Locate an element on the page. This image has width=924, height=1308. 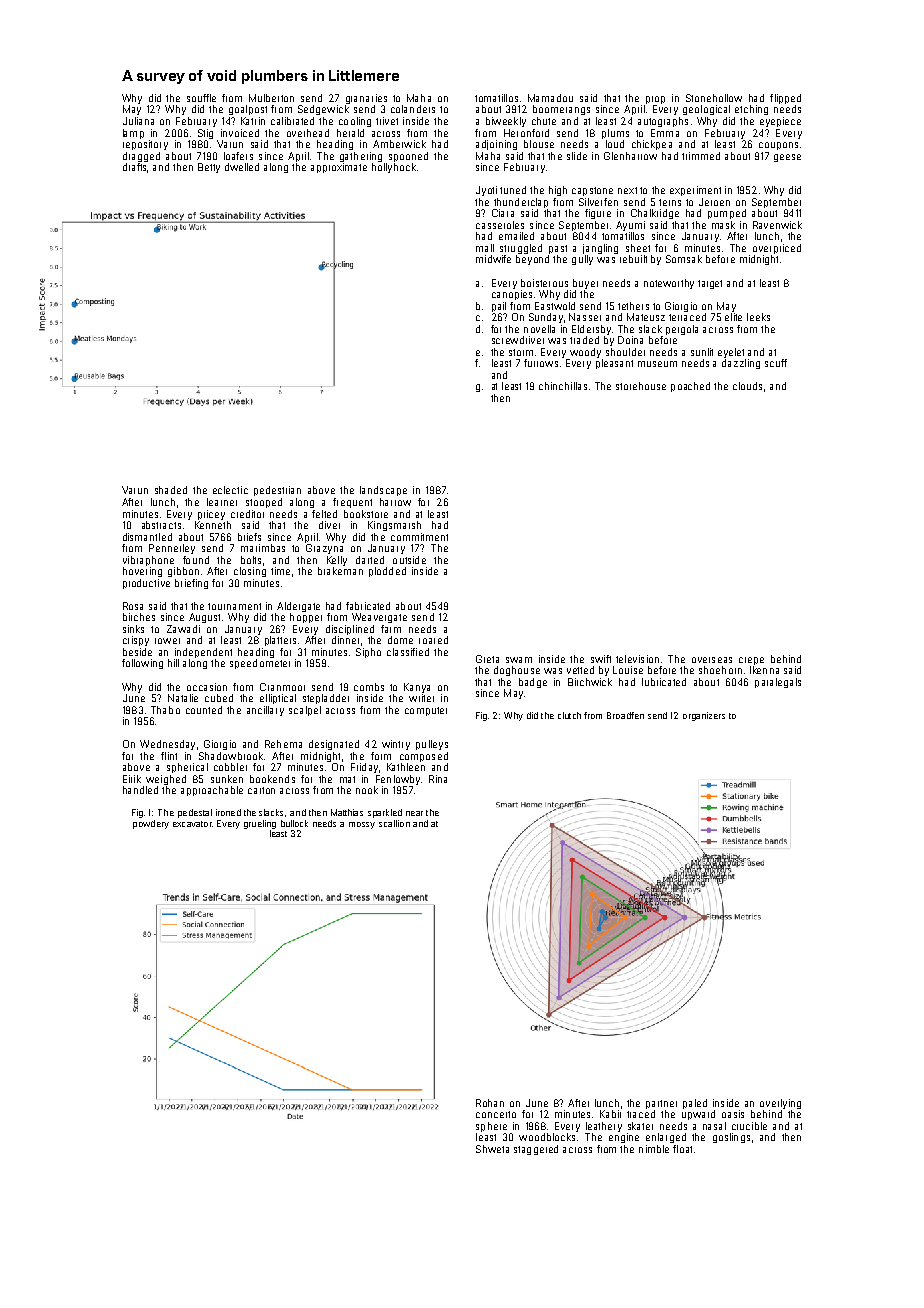
pedestrian is located at coordinates (277, 491).
